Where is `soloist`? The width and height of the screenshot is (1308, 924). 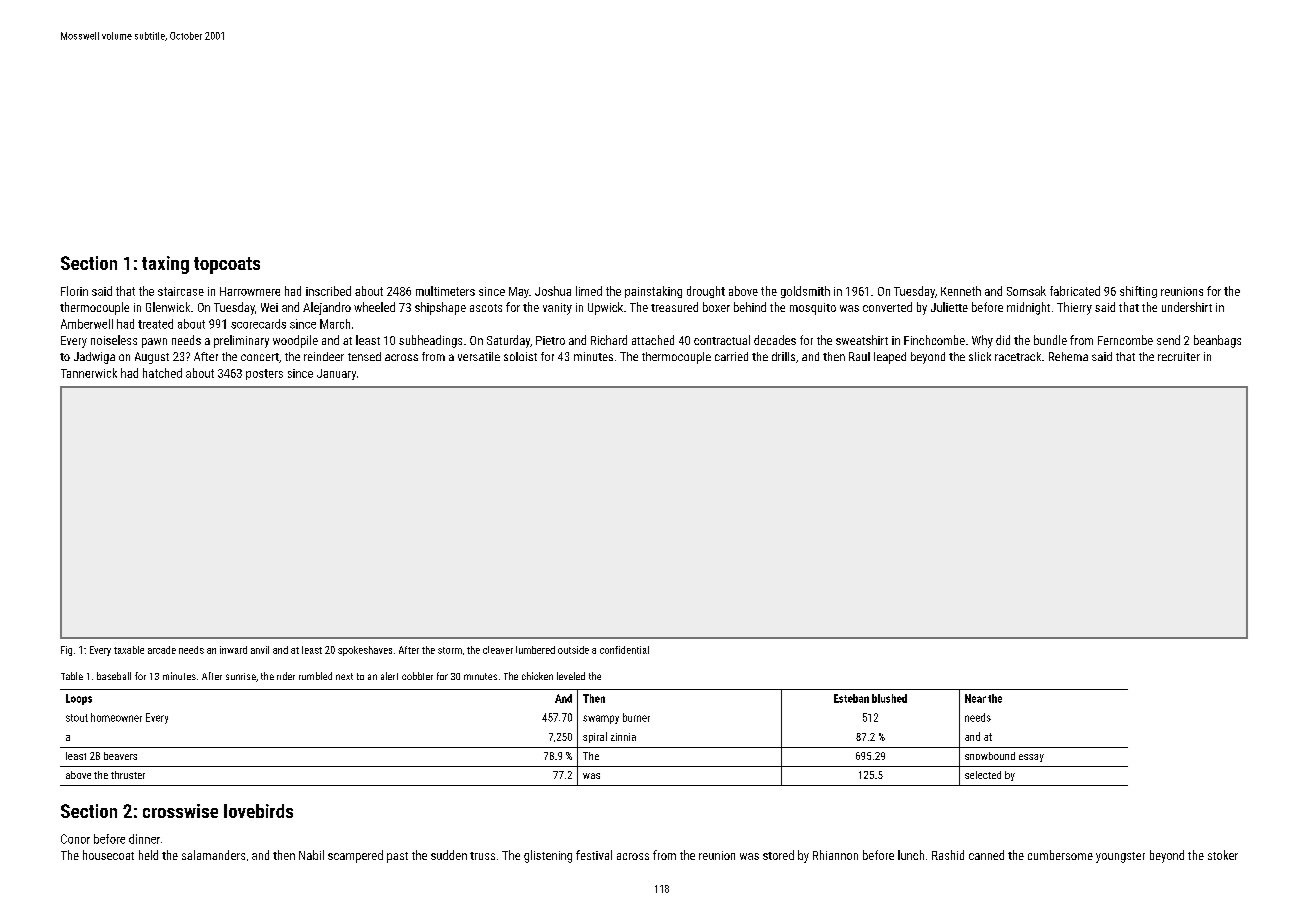 soloist is located at coordinates (520, 356).
